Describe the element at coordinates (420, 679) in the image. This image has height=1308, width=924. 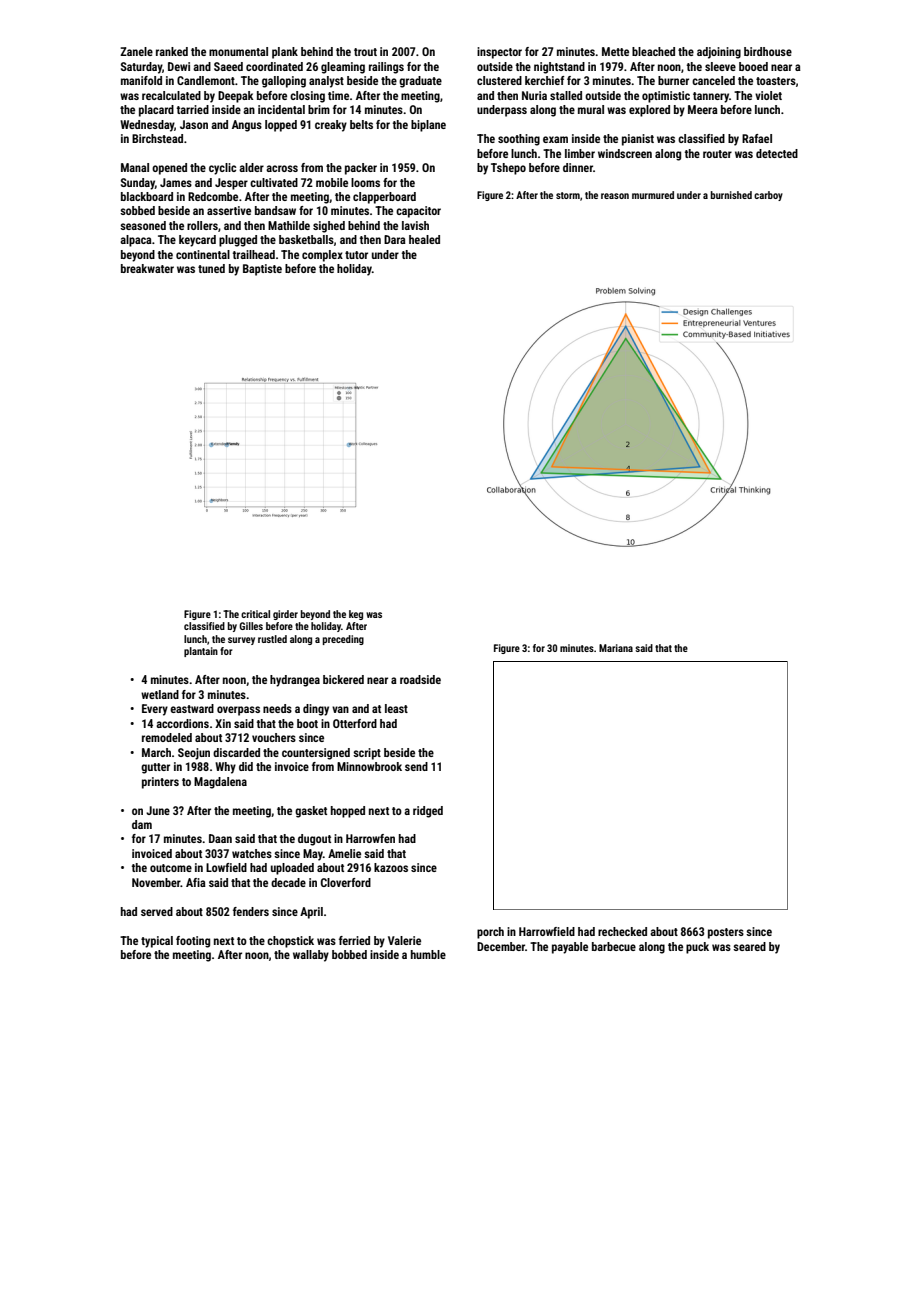
I see `roadside` at that location.
